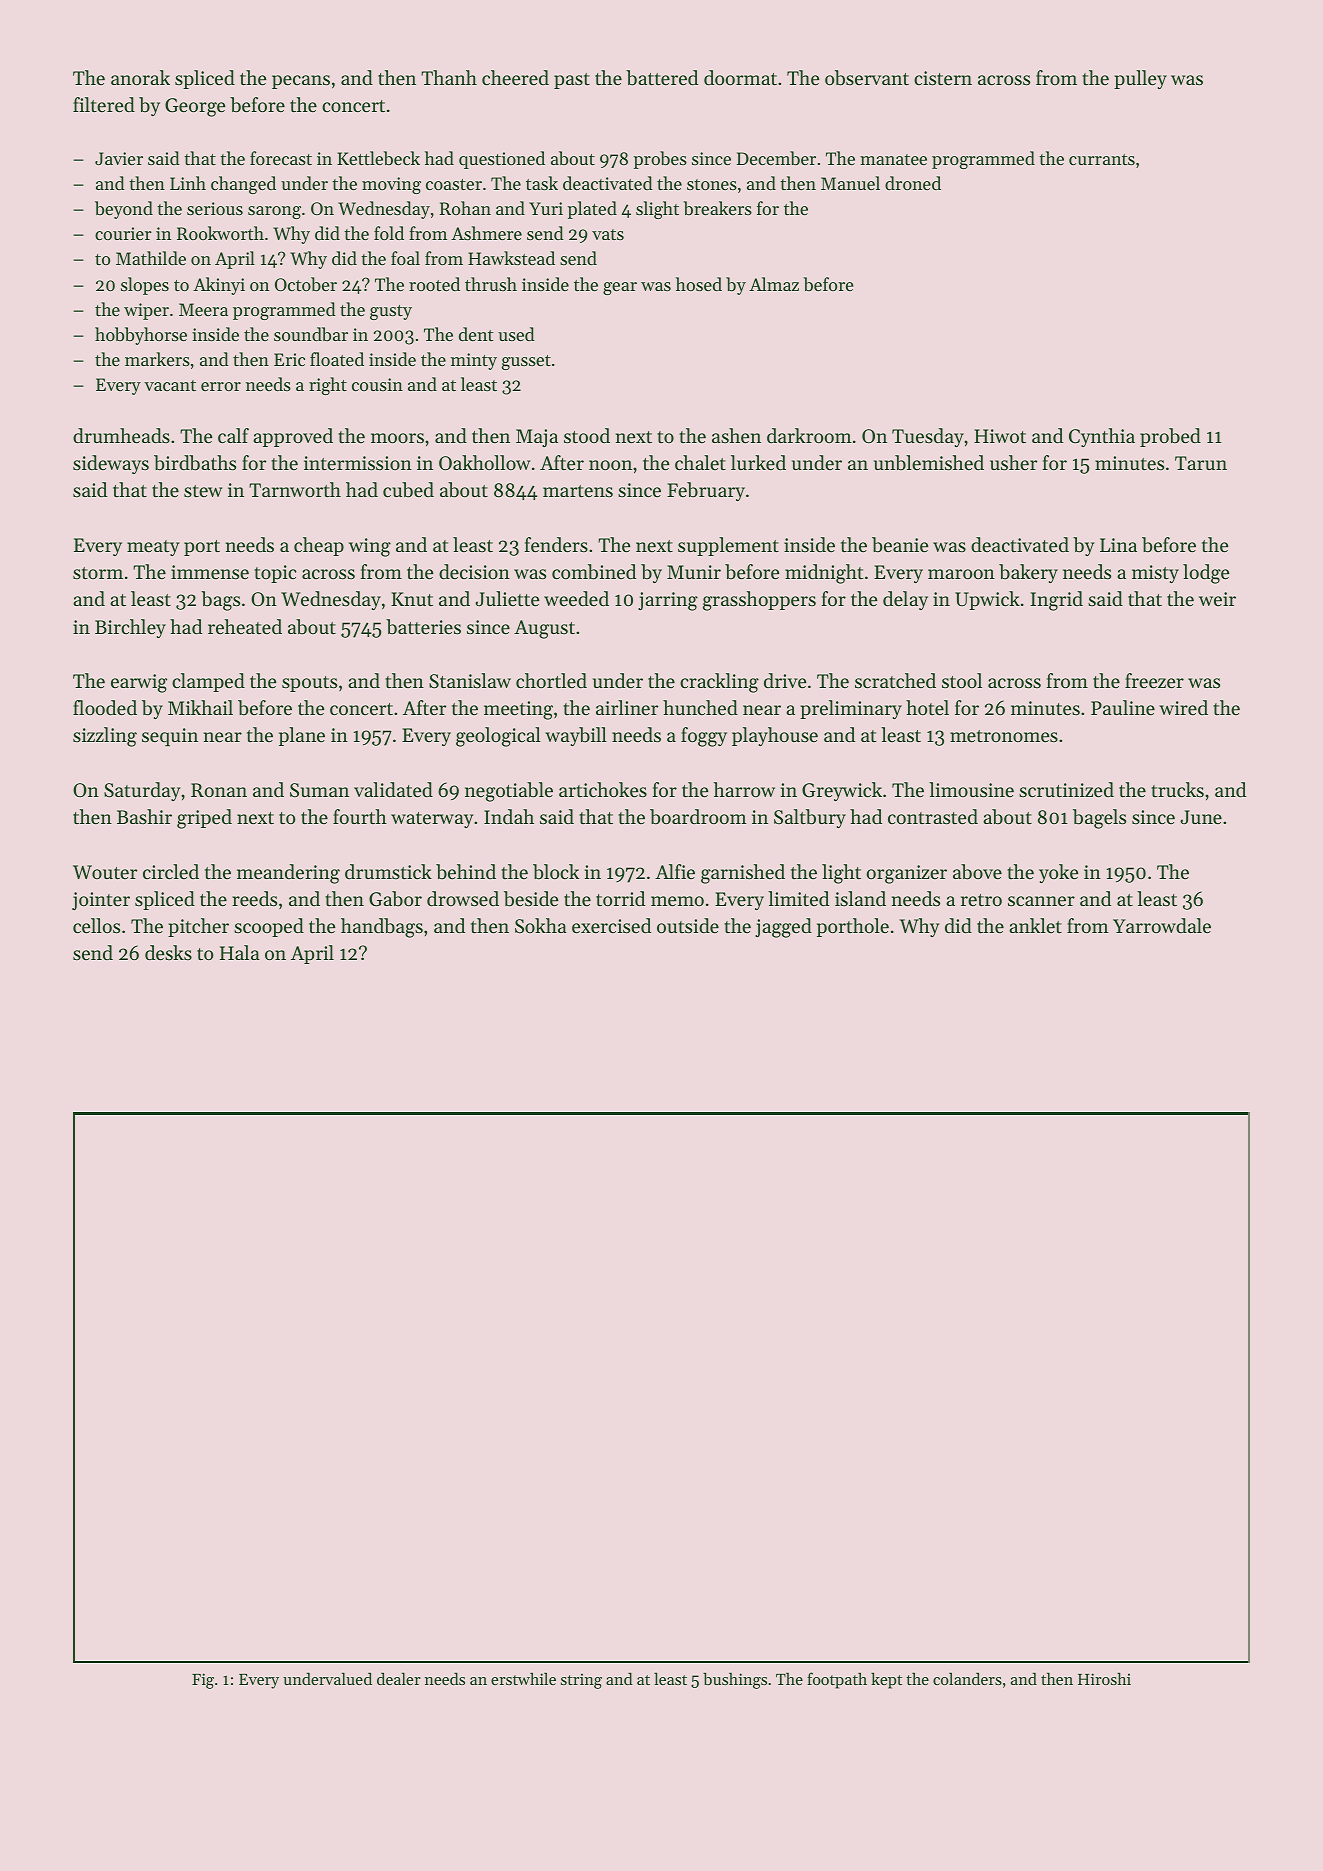 This image has height=1871, width=1323. What do you see at coordinates (735, 1680) in the image?
I see `bushings` at bounding box center [735, 1680].
